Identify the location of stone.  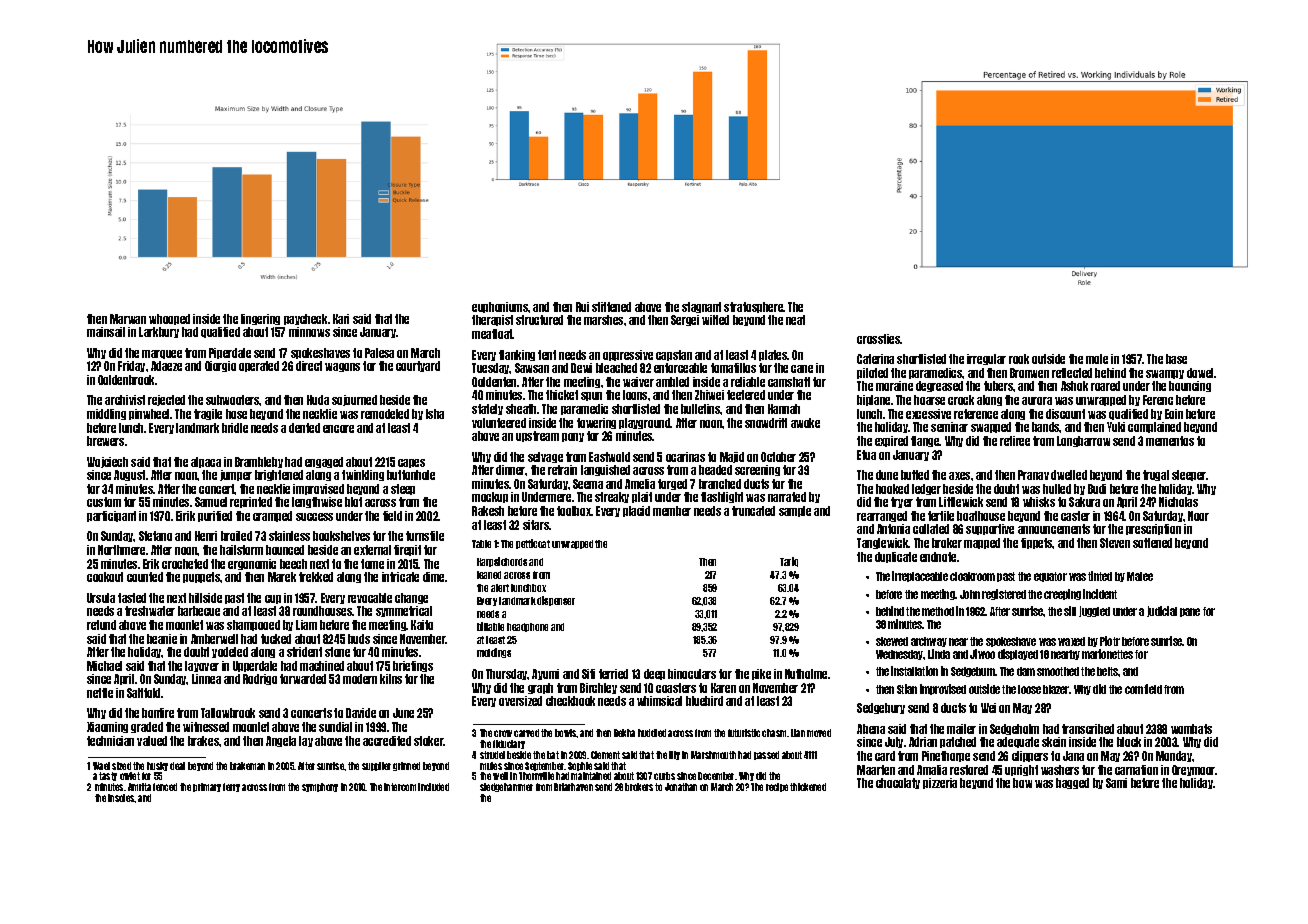
(337, 652).
